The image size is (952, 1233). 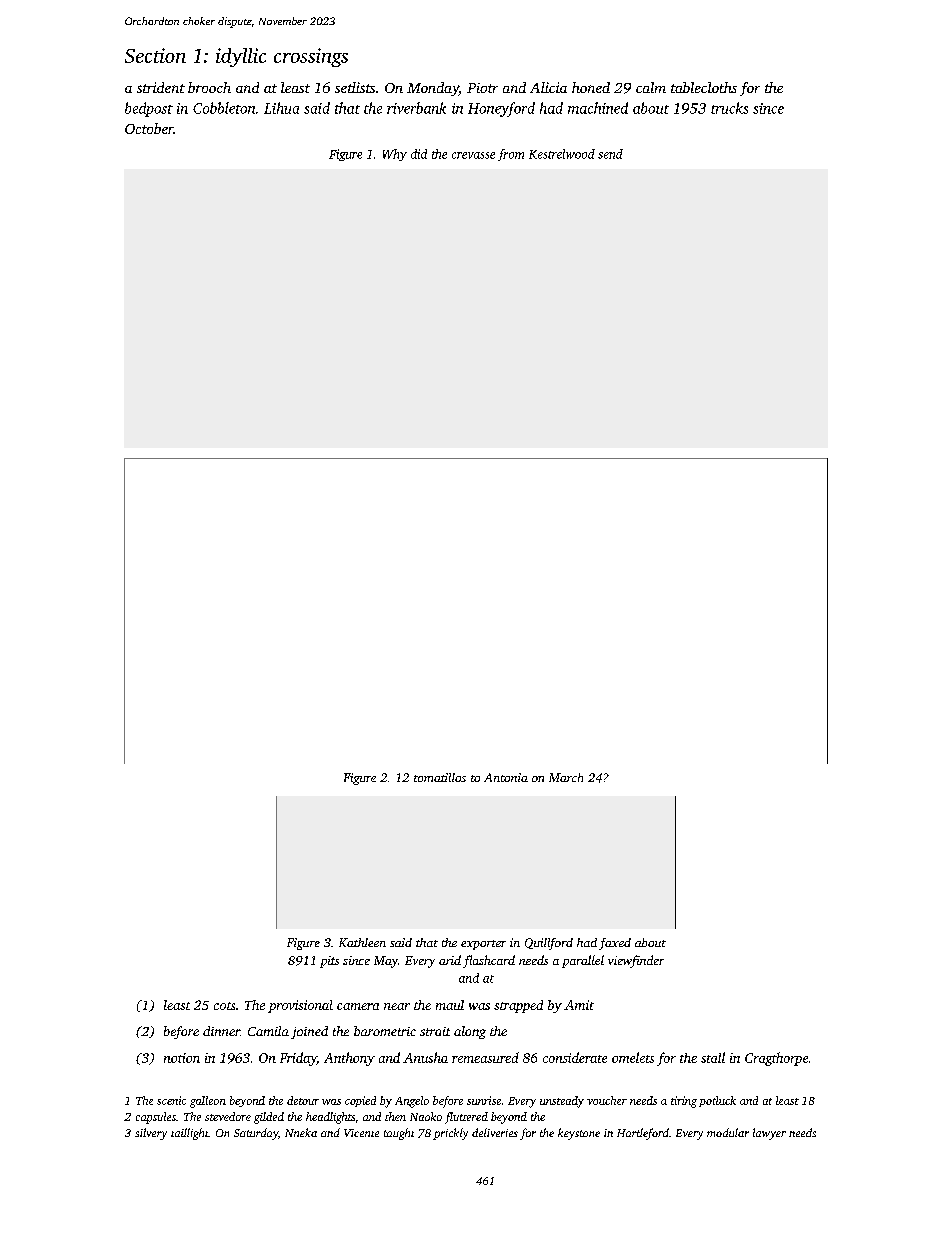 I want to click on send, so click(x=610, y=154).
